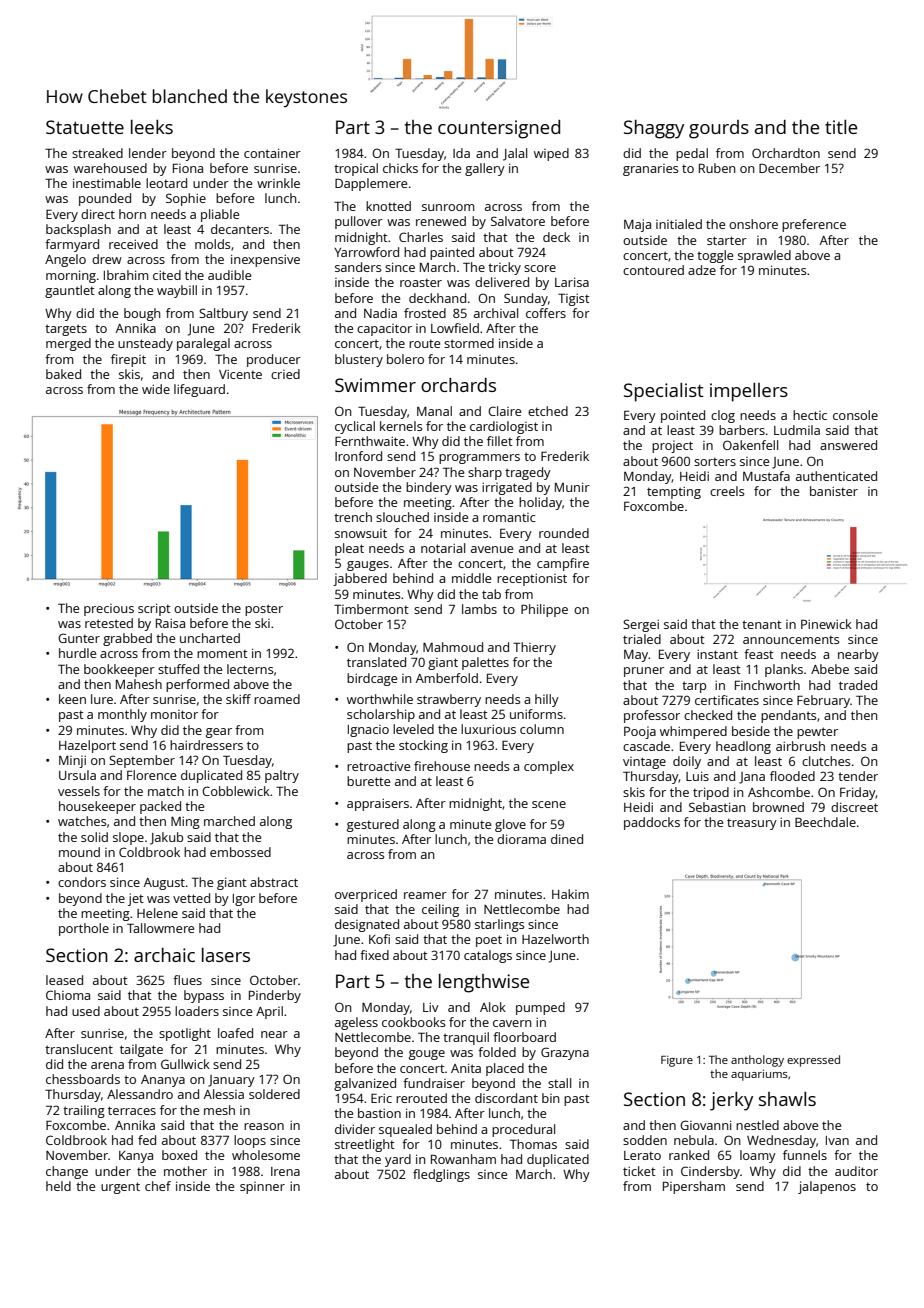 Image resolution: width=924 pixels, height=1308 pixels. What do you see at coordinates (156, 389) in the screenshot?
I see `wide` at bounding box center [156, 389].
